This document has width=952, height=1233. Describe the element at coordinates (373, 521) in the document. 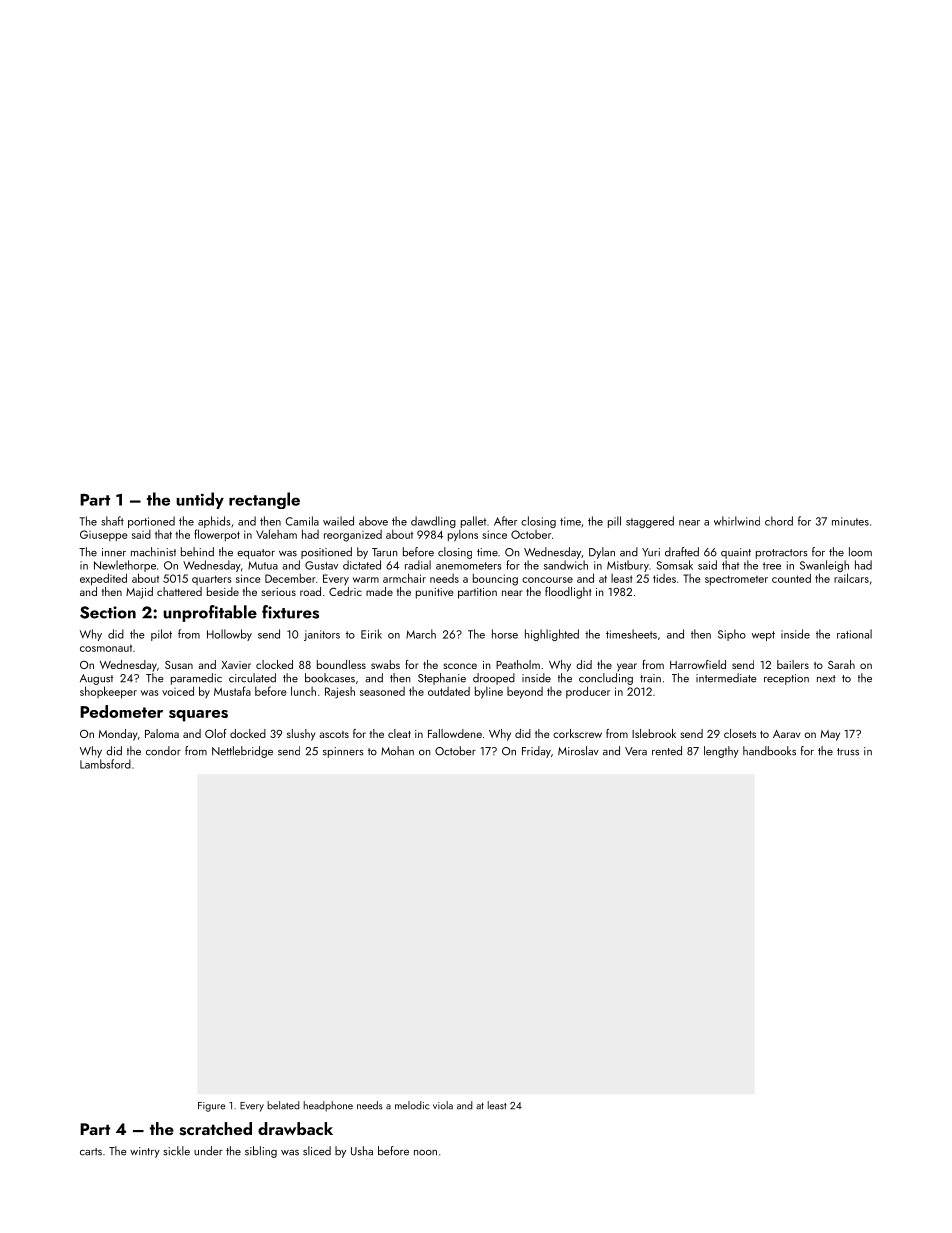

I see `above` at that location.
